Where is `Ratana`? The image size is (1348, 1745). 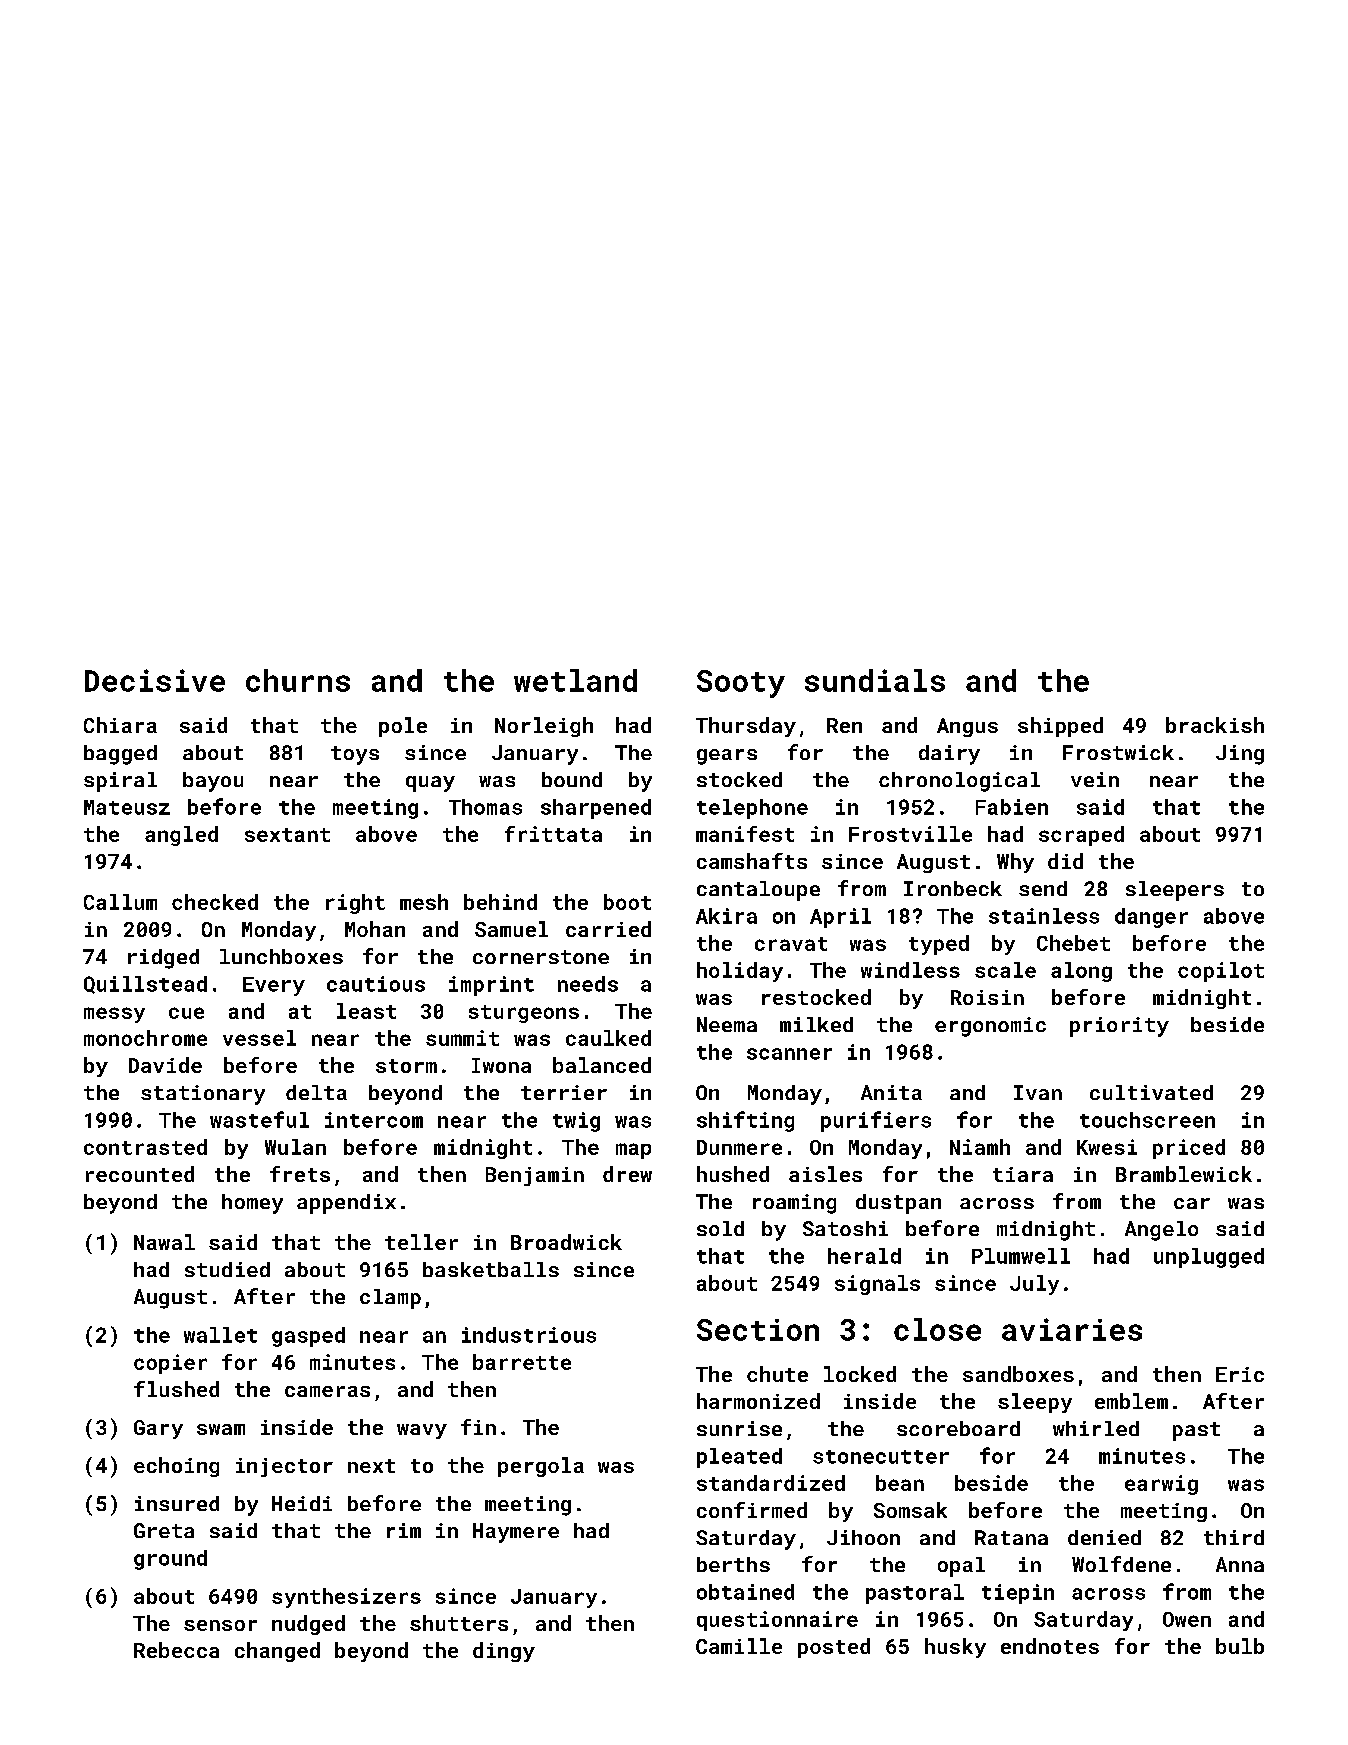 Ratana is located at coordinates (1011, 1537).
